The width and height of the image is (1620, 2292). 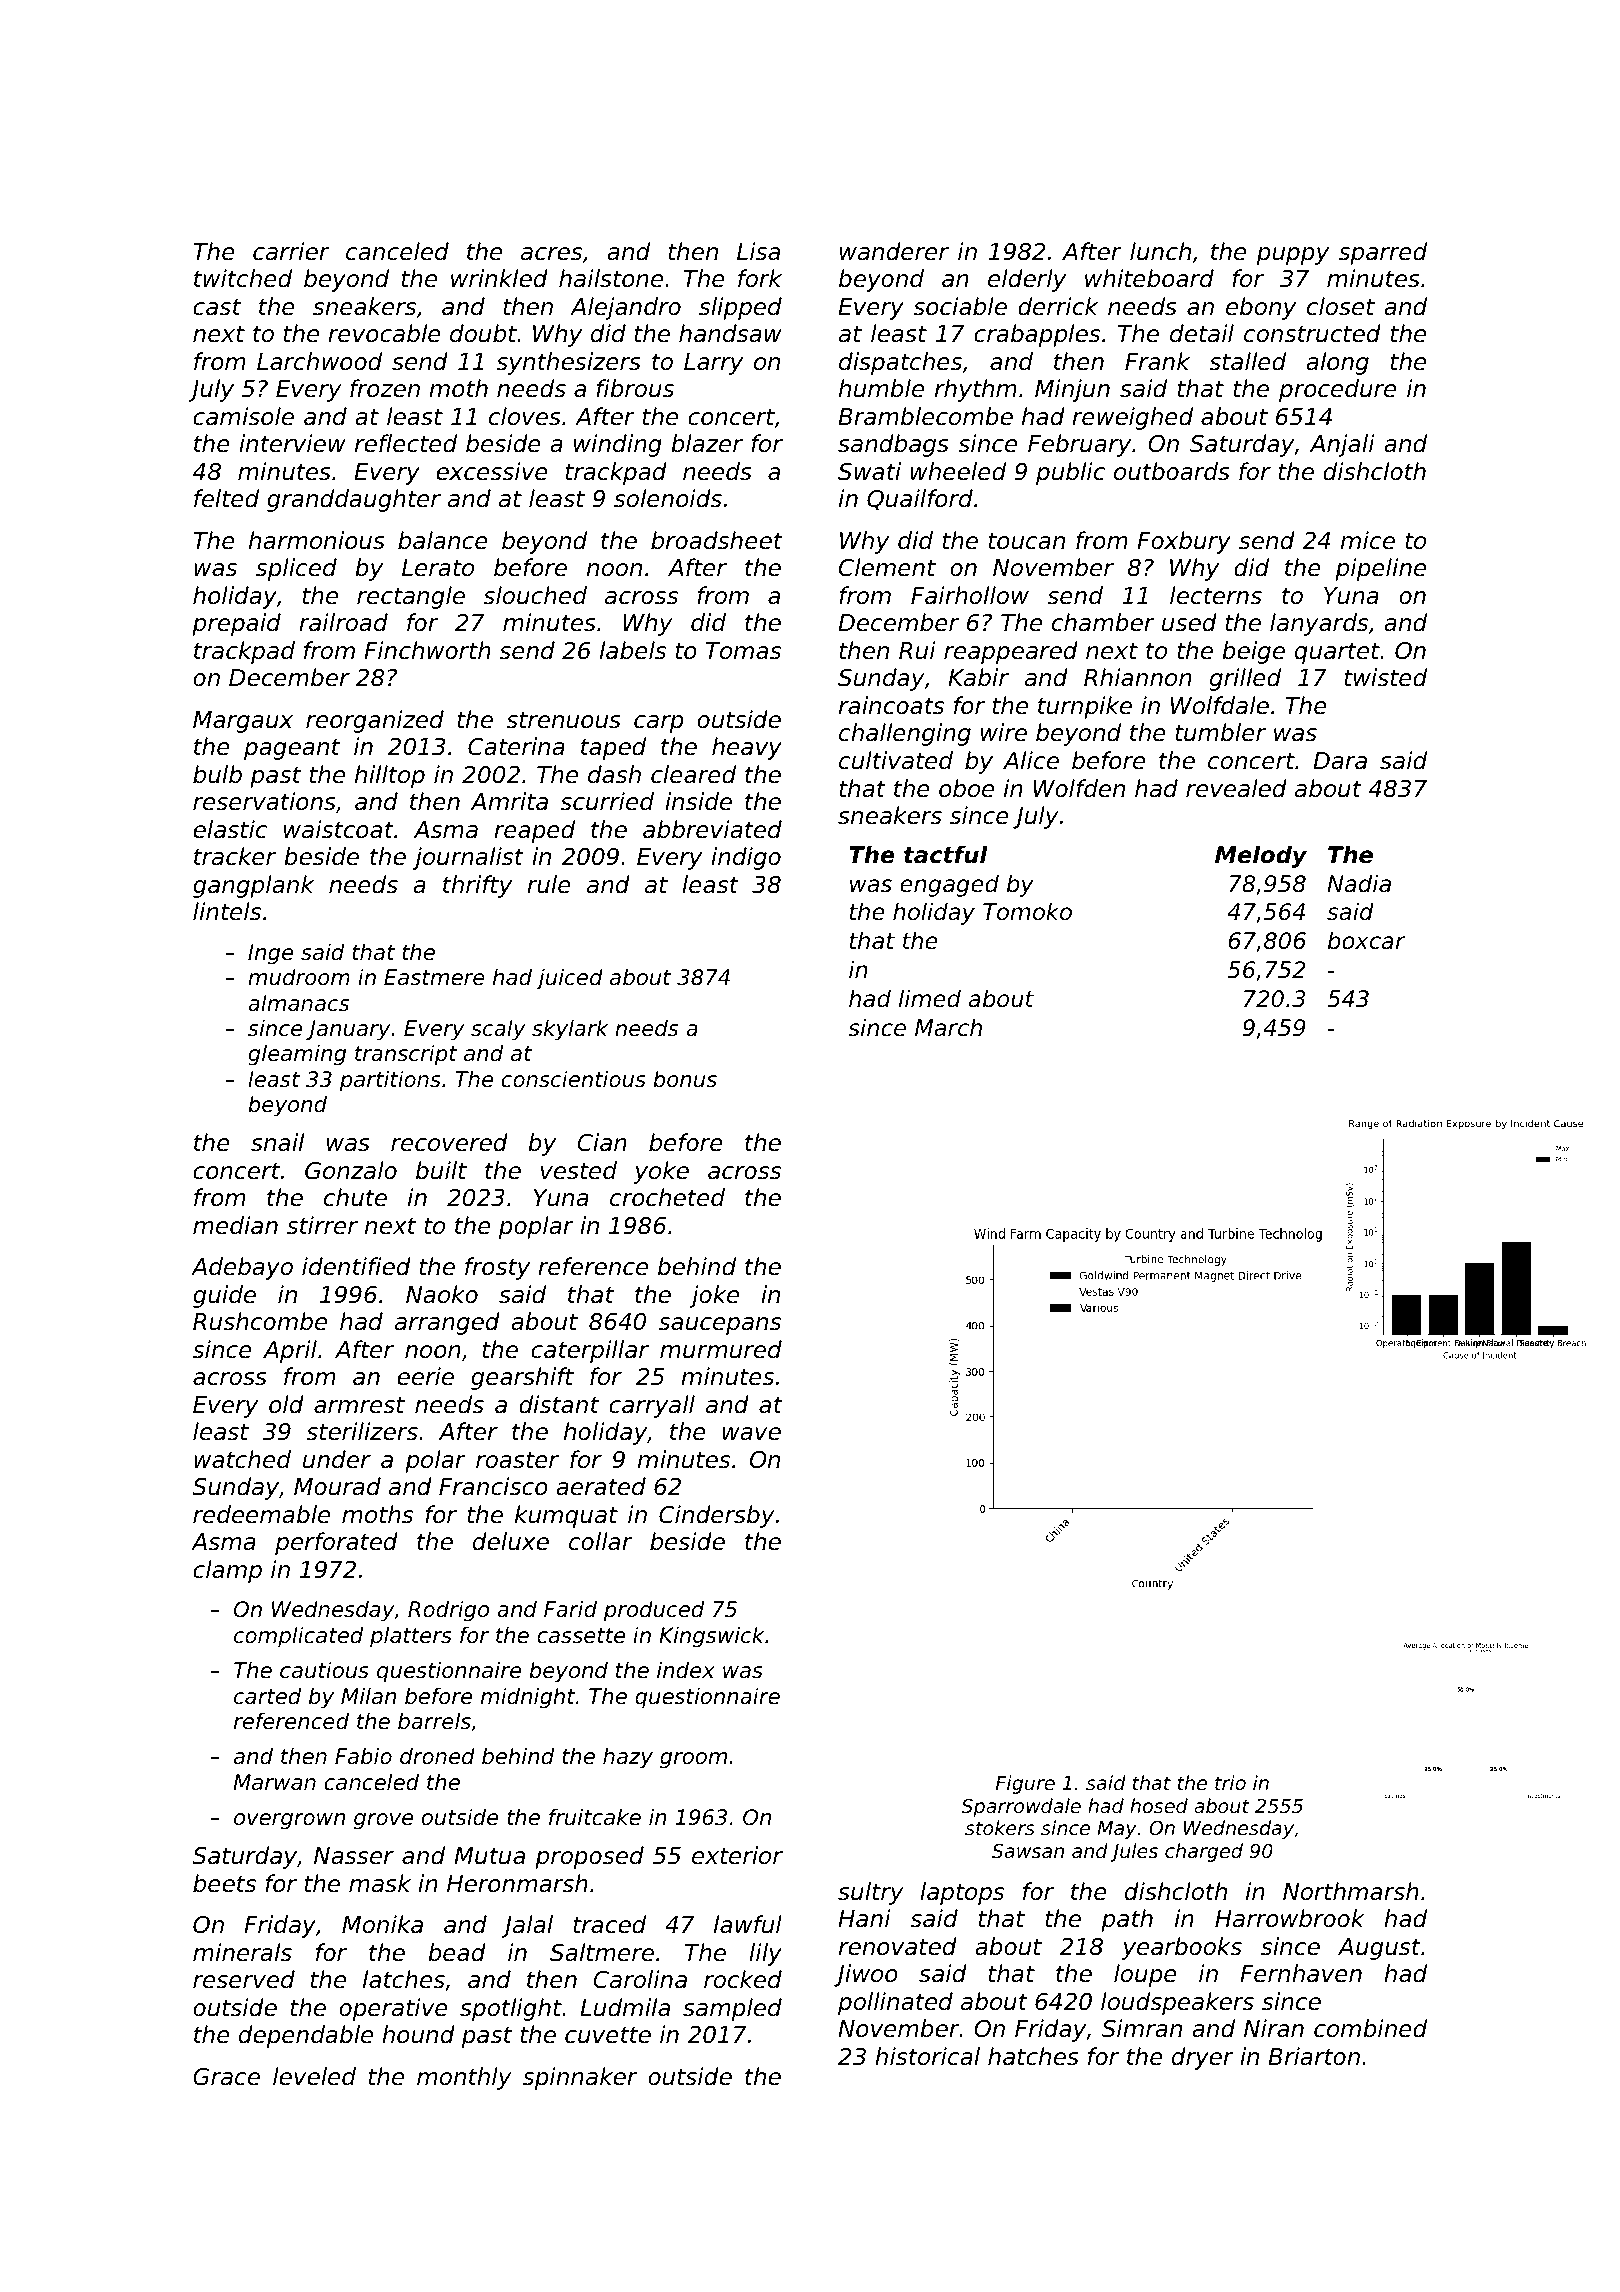 I want to click on groom, so click(x=693, y=1760).
